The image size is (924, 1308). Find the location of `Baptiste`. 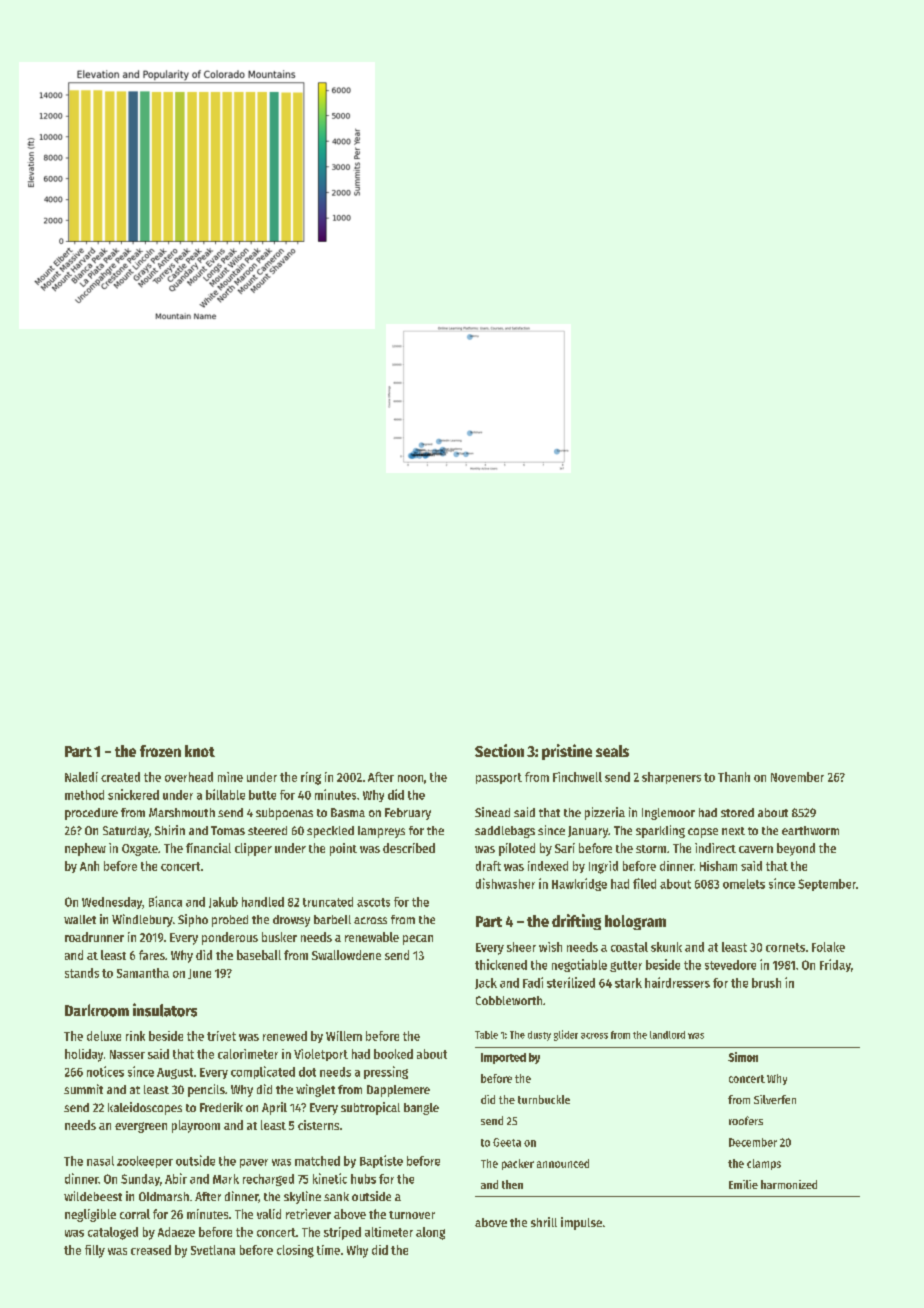

Baptiste is located at coordinates (381, 1161).
